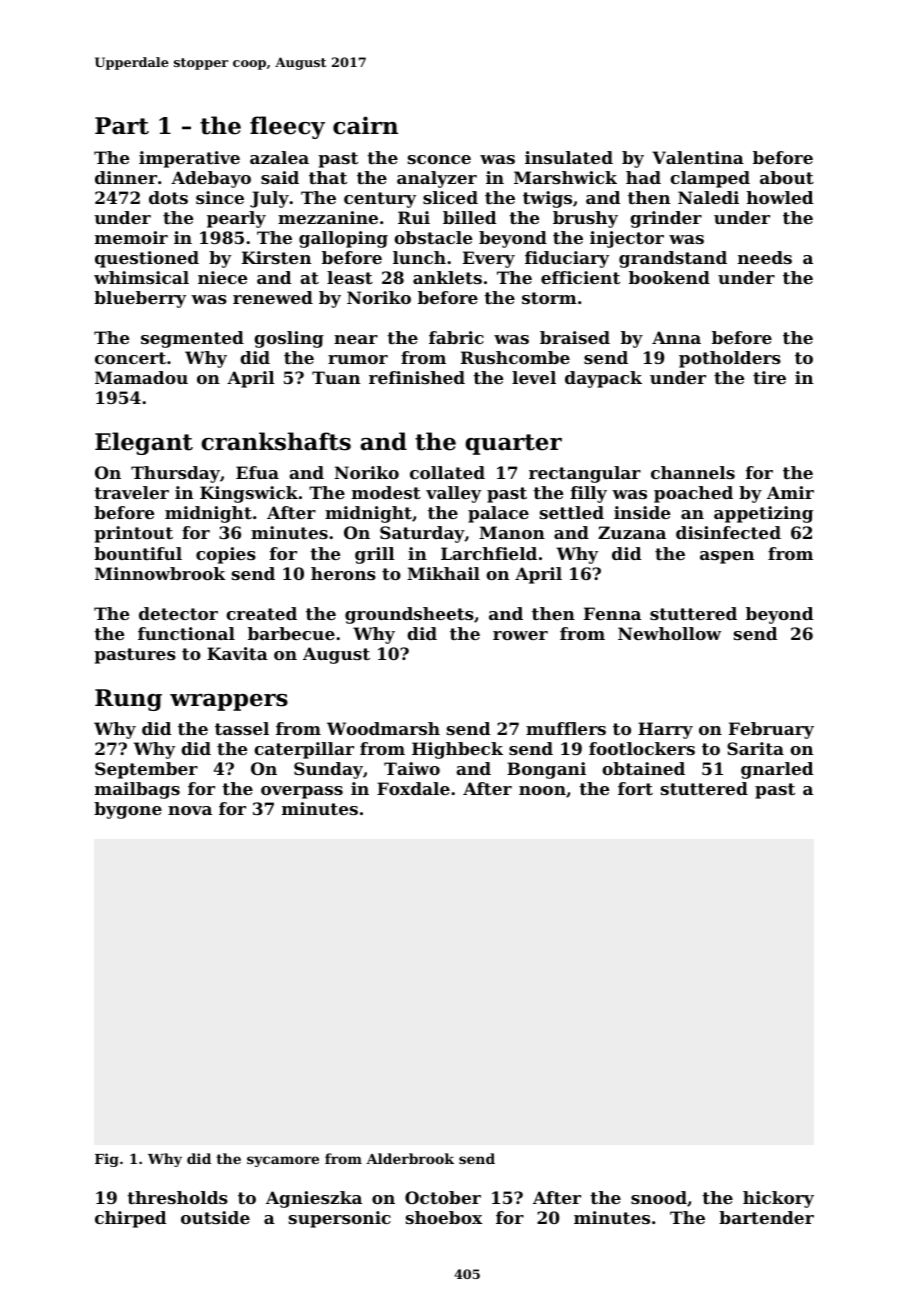  I want to click on about, so click(787, 177).
